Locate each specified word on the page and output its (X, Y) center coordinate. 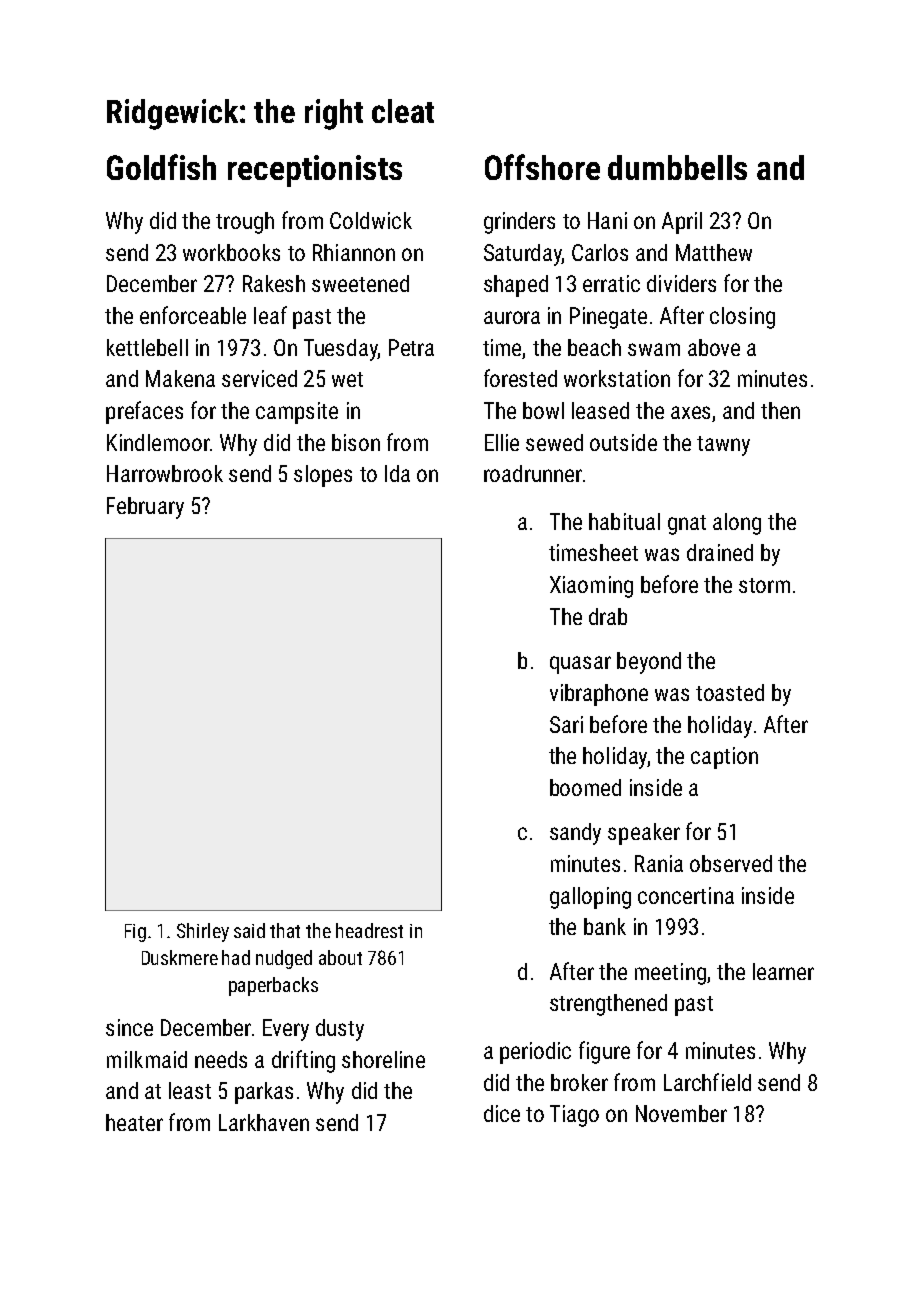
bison (356, 442)
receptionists (315, 171)
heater (134, 1122)
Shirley (203, 932)
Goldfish (161, 167)
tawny (723, 446)
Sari (566, 724)
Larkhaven (264, 1122)
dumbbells (677, 167)
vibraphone (599, 695)
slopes (323, 476)
